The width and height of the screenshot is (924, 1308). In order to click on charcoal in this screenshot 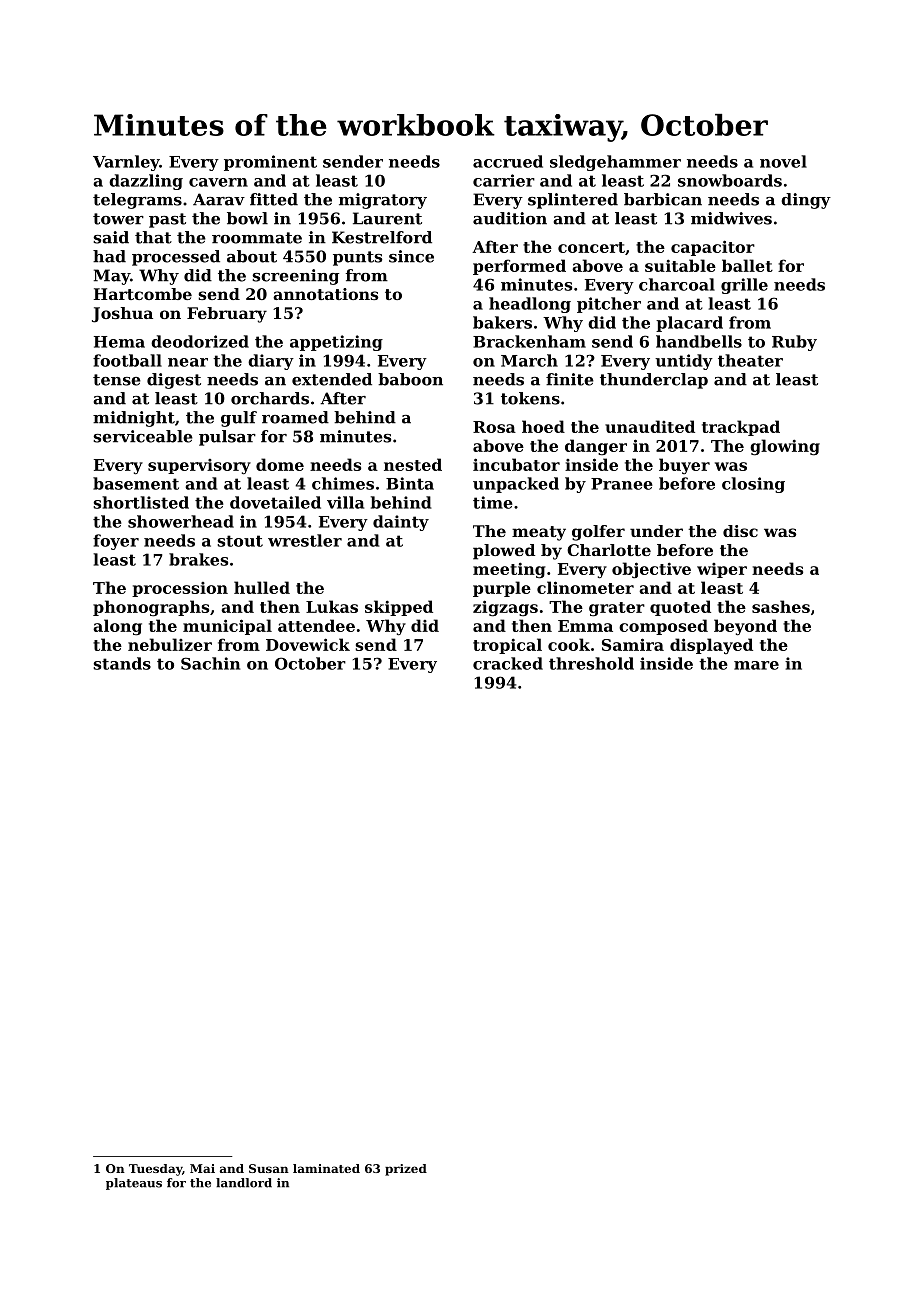, I will do `click(677, 284)`.
